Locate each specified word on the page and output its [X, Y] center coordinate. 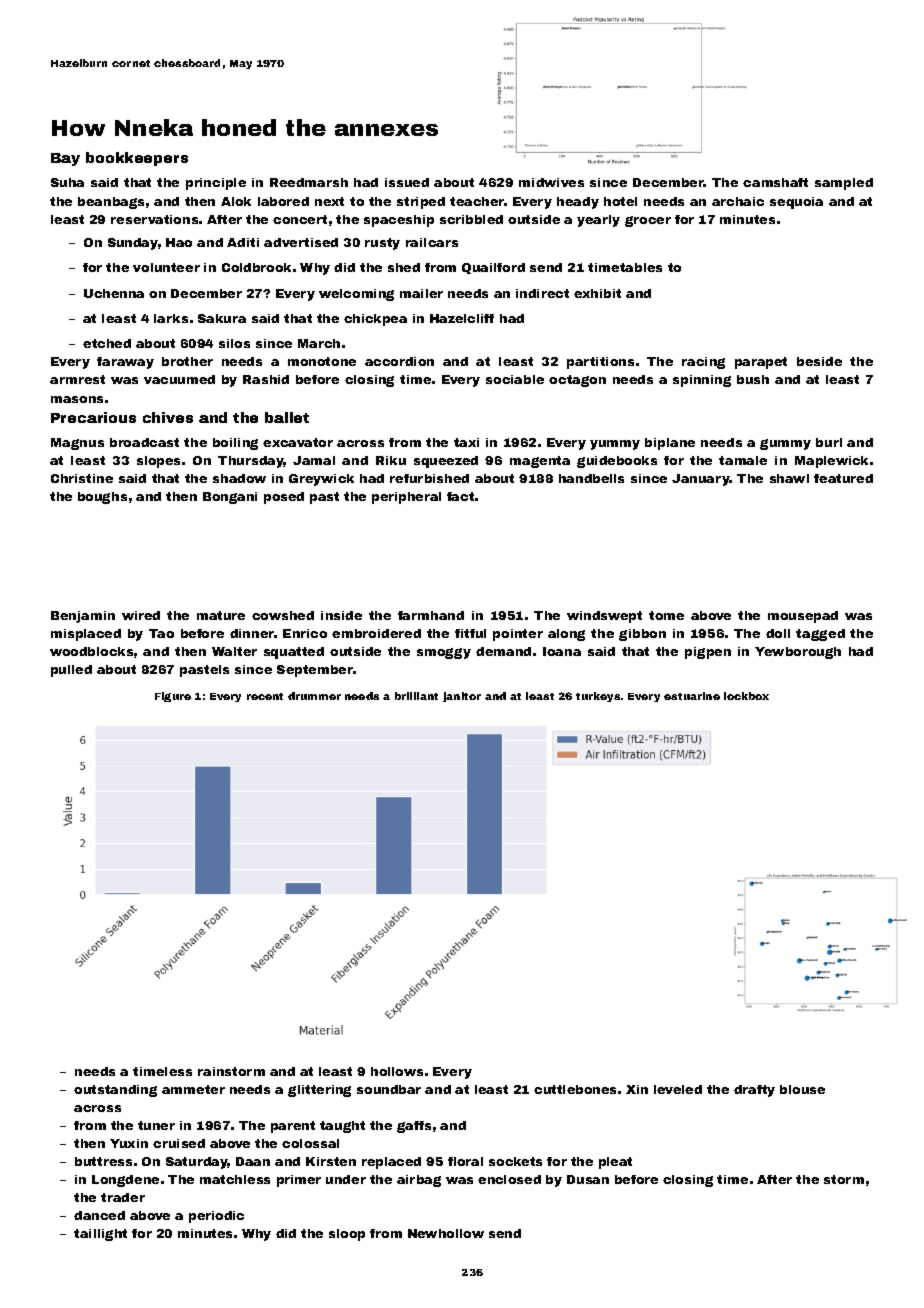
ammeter [193, 1089]
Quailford [493, 268]
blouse [802, 1089]
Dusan [588, 1179]
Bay [65, 159]
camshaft [775, 182]
